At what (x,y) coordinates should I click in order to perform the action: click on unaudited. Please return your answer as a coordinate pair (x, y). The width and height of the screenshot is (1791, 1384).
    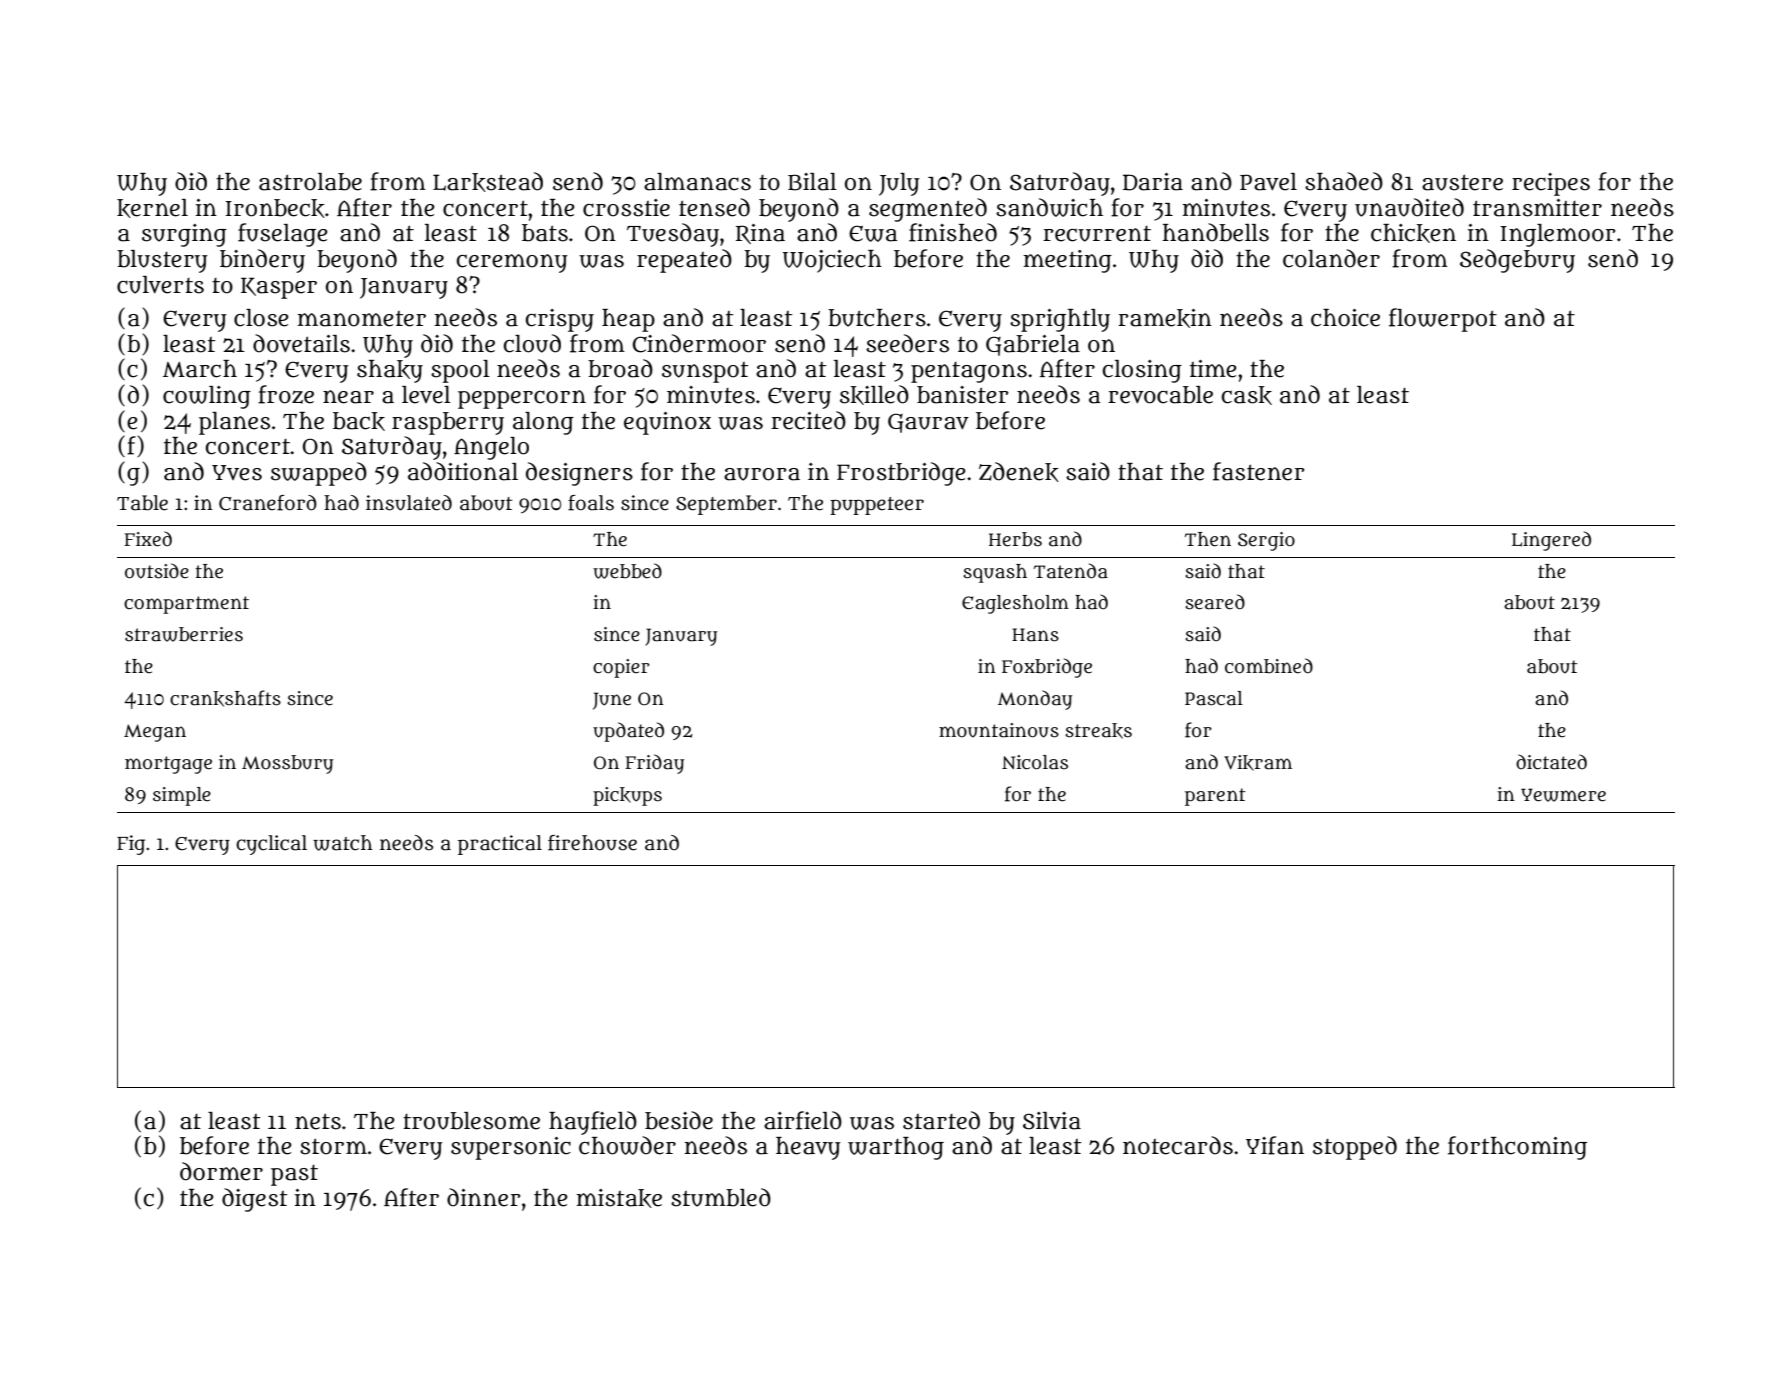
    Looking at the image, I should click on (1409, 207).
